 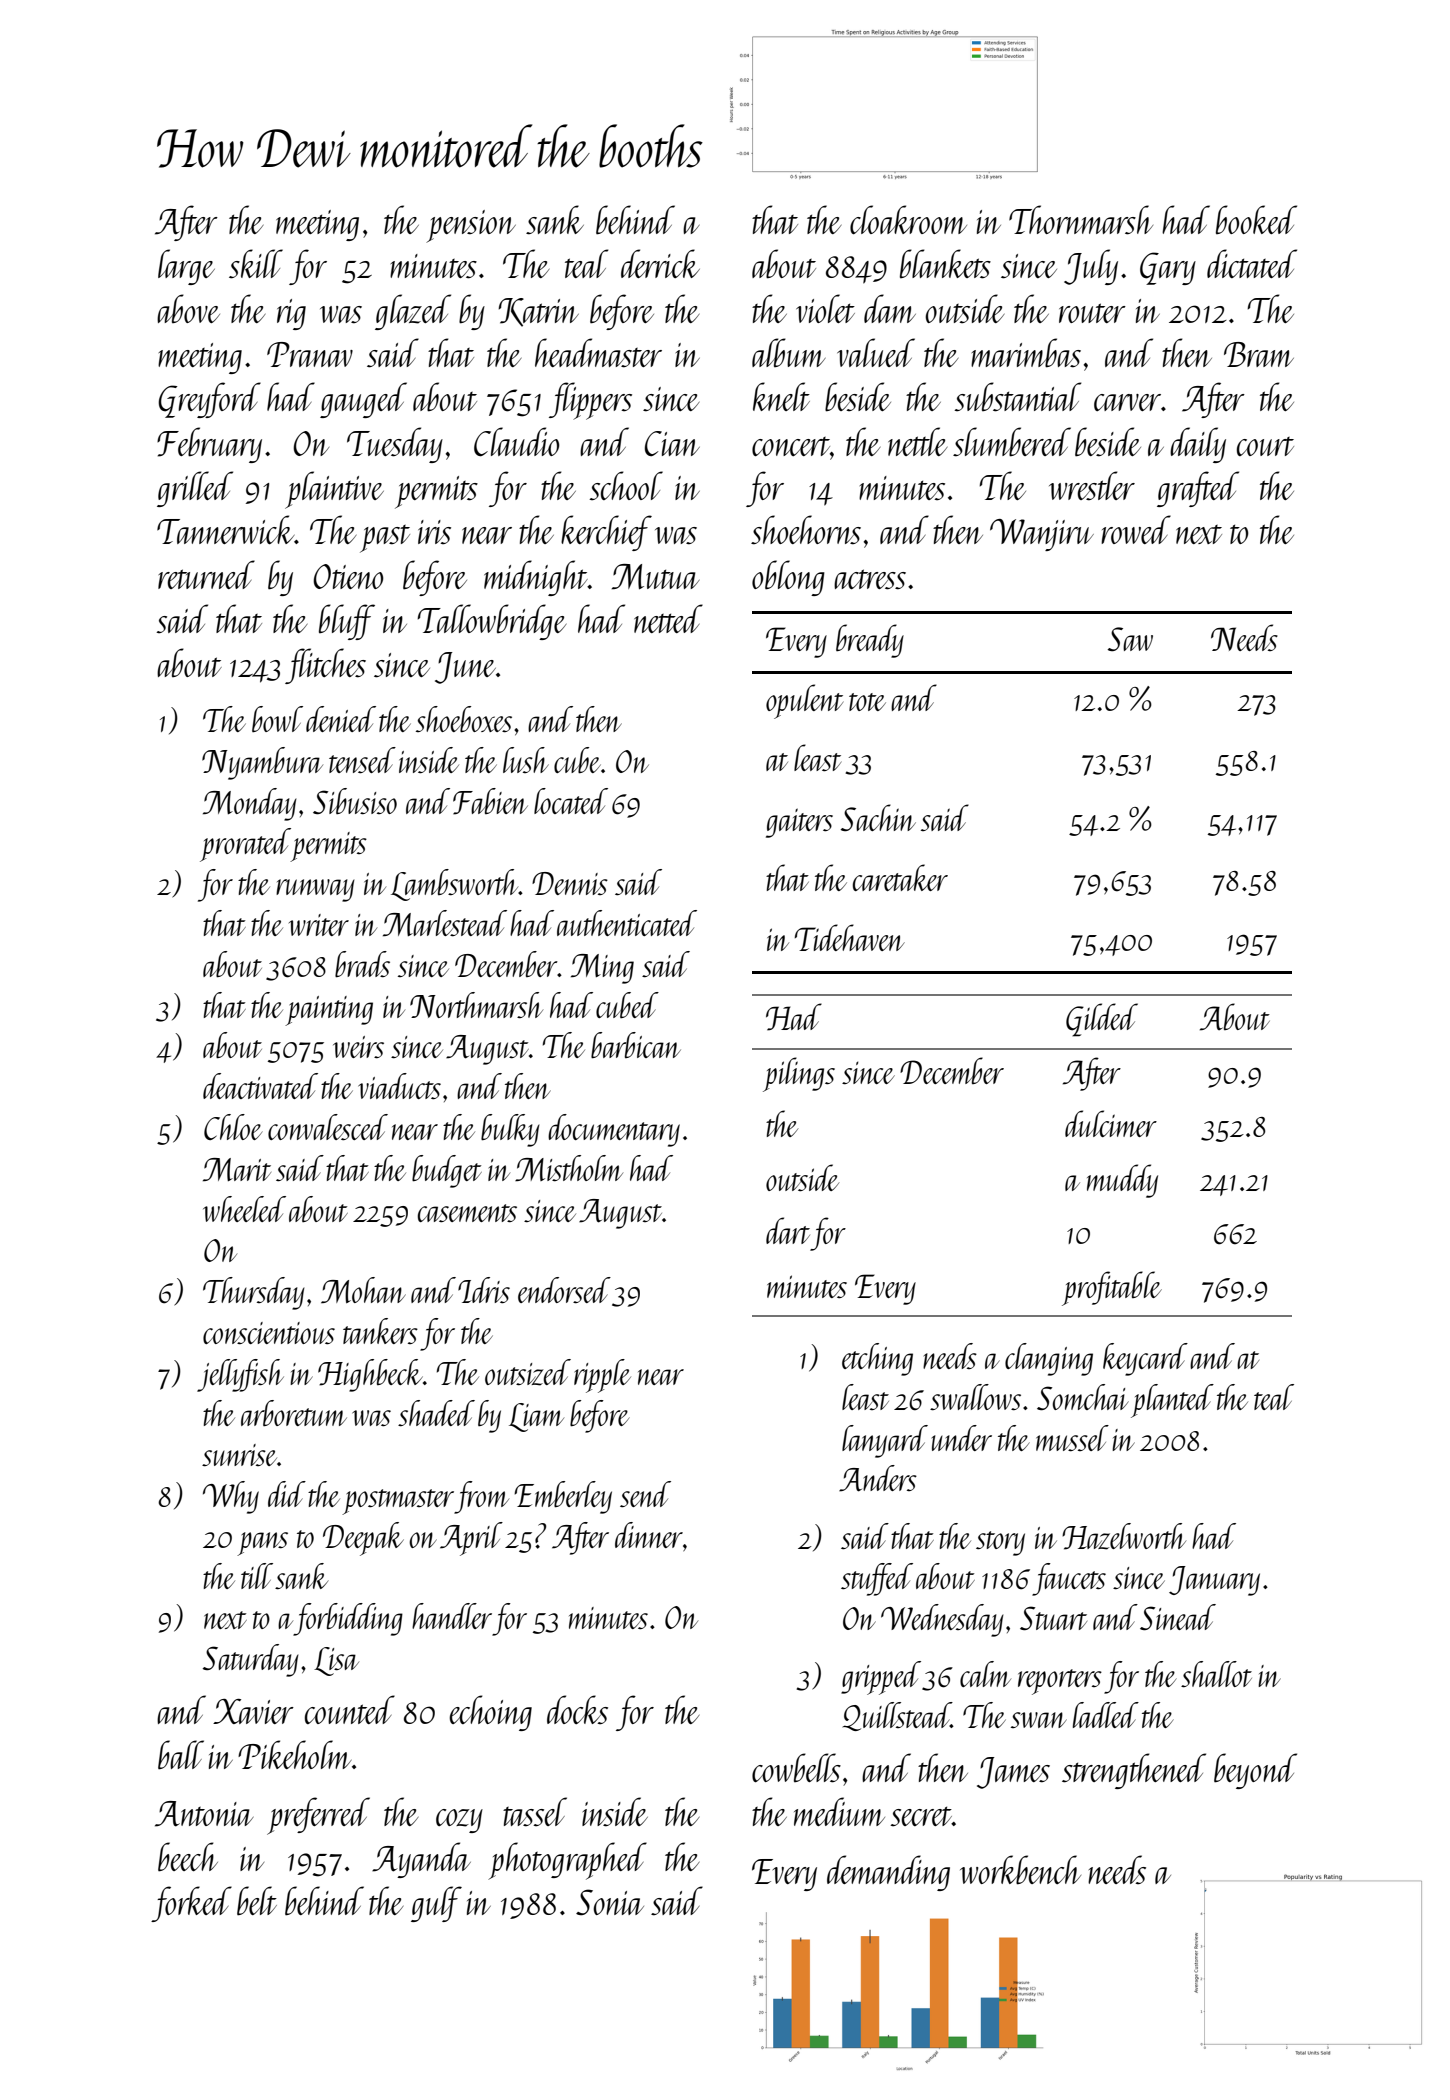 What do you see at coordinates (319, 925) in the page?
I see `writer` at bounding box center [319, 925].
